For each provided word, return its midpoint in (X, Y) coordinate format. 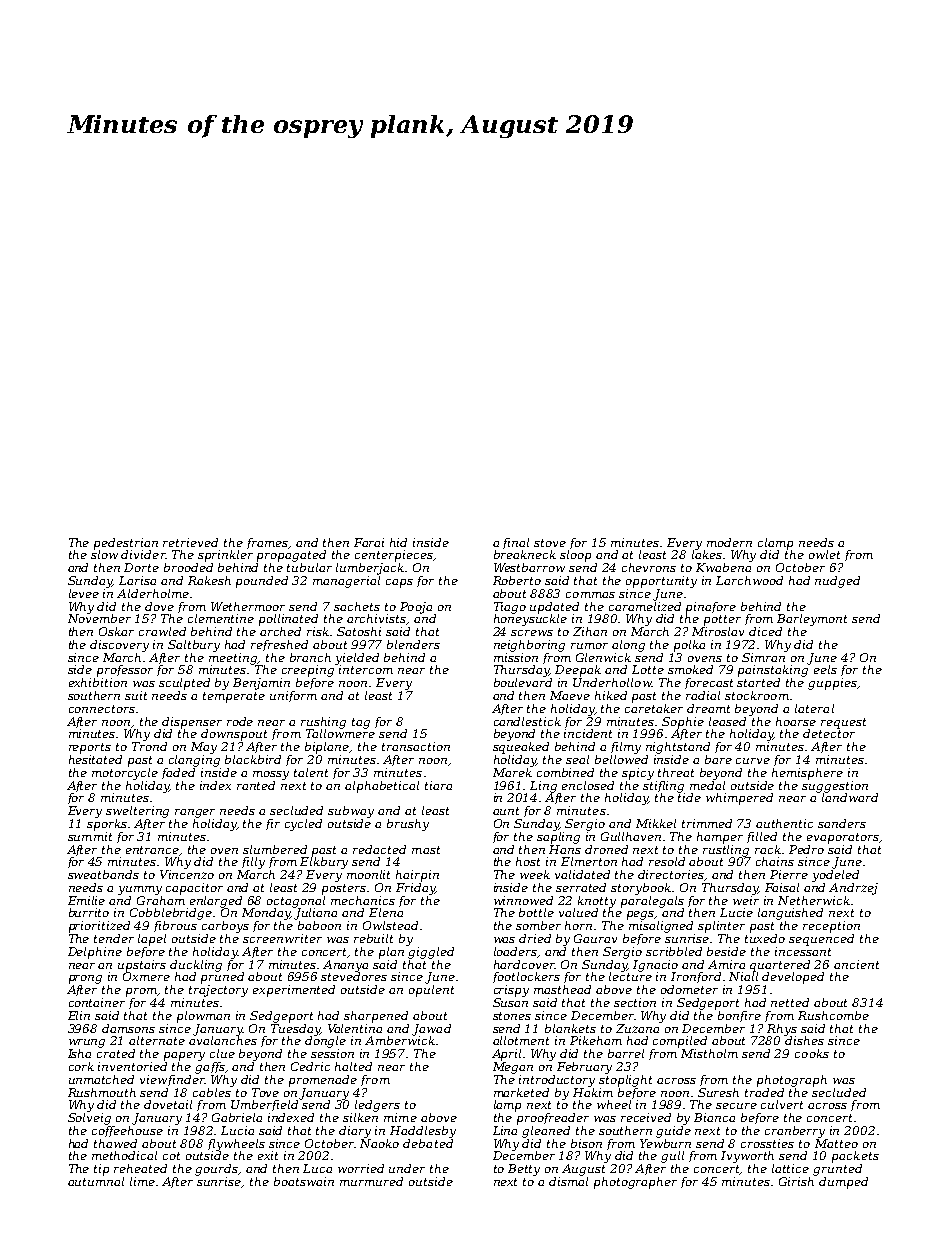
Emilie (86, 900)
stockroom (757, 695)
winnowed (523, 900)
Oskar (116, 631)
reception (831, 927)
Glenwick (603, 657)
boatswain (304, 1181)
